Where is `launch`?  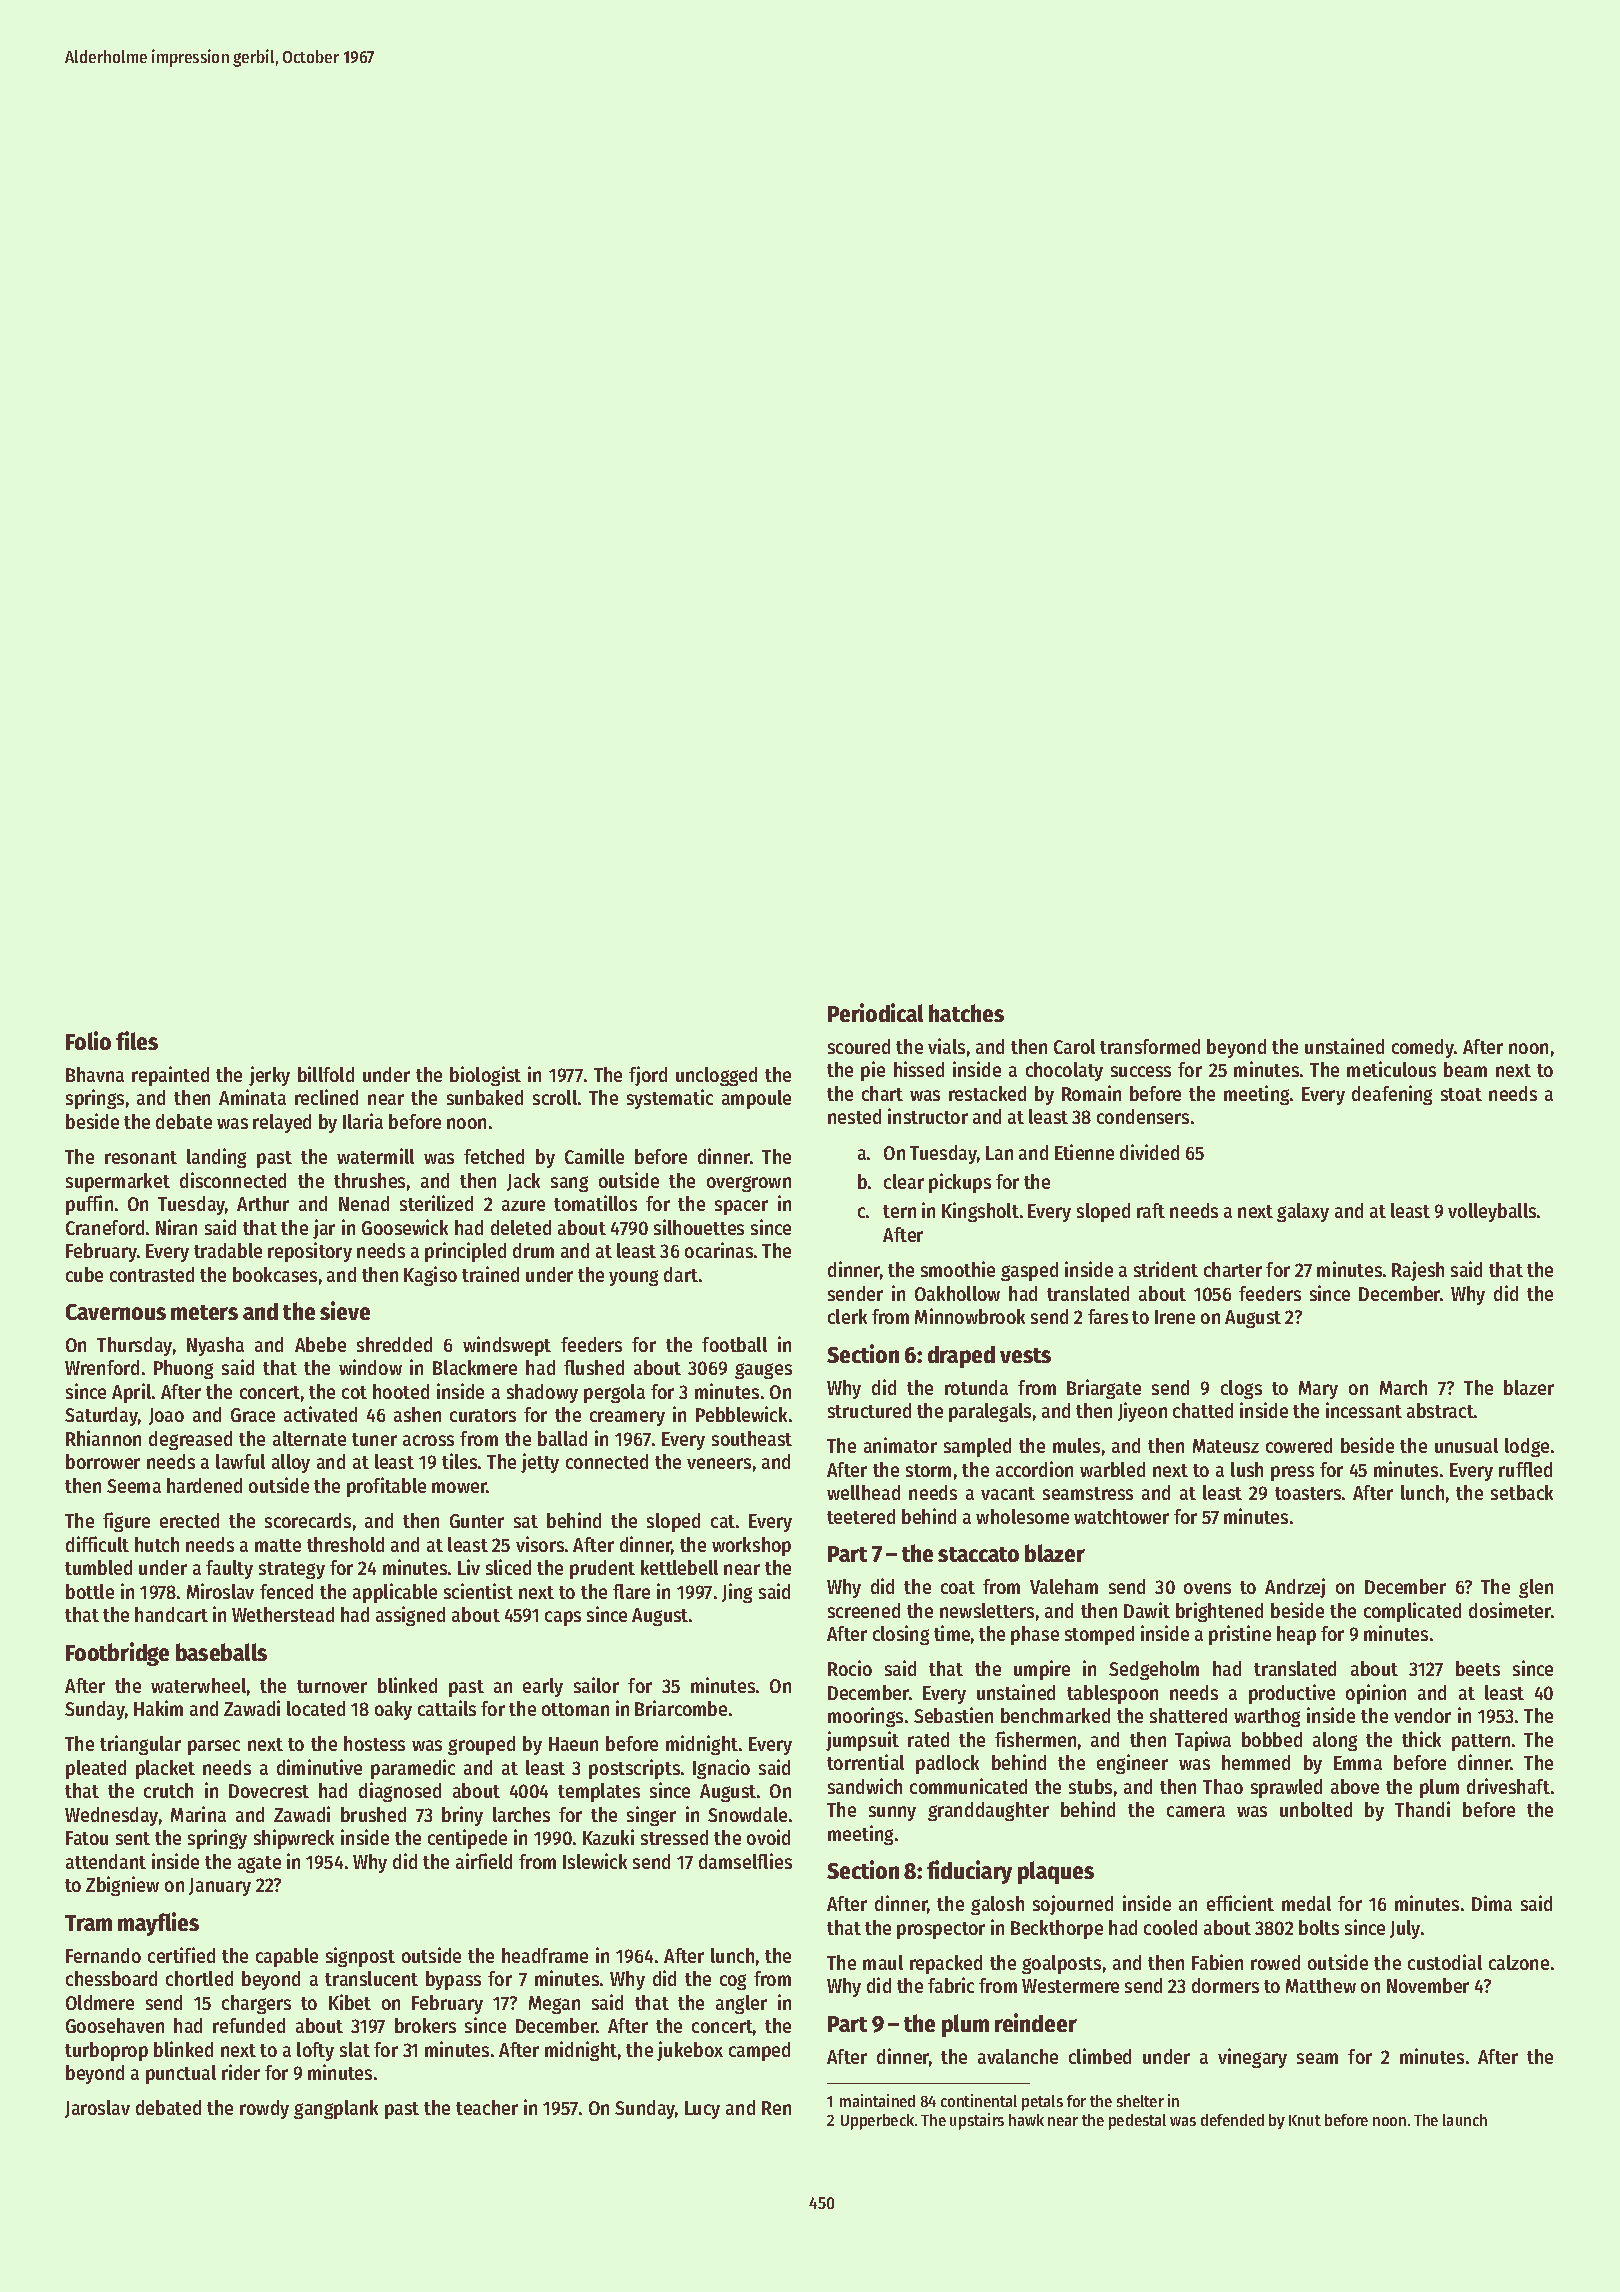
launch is located at coordinates (1465, 2120).
